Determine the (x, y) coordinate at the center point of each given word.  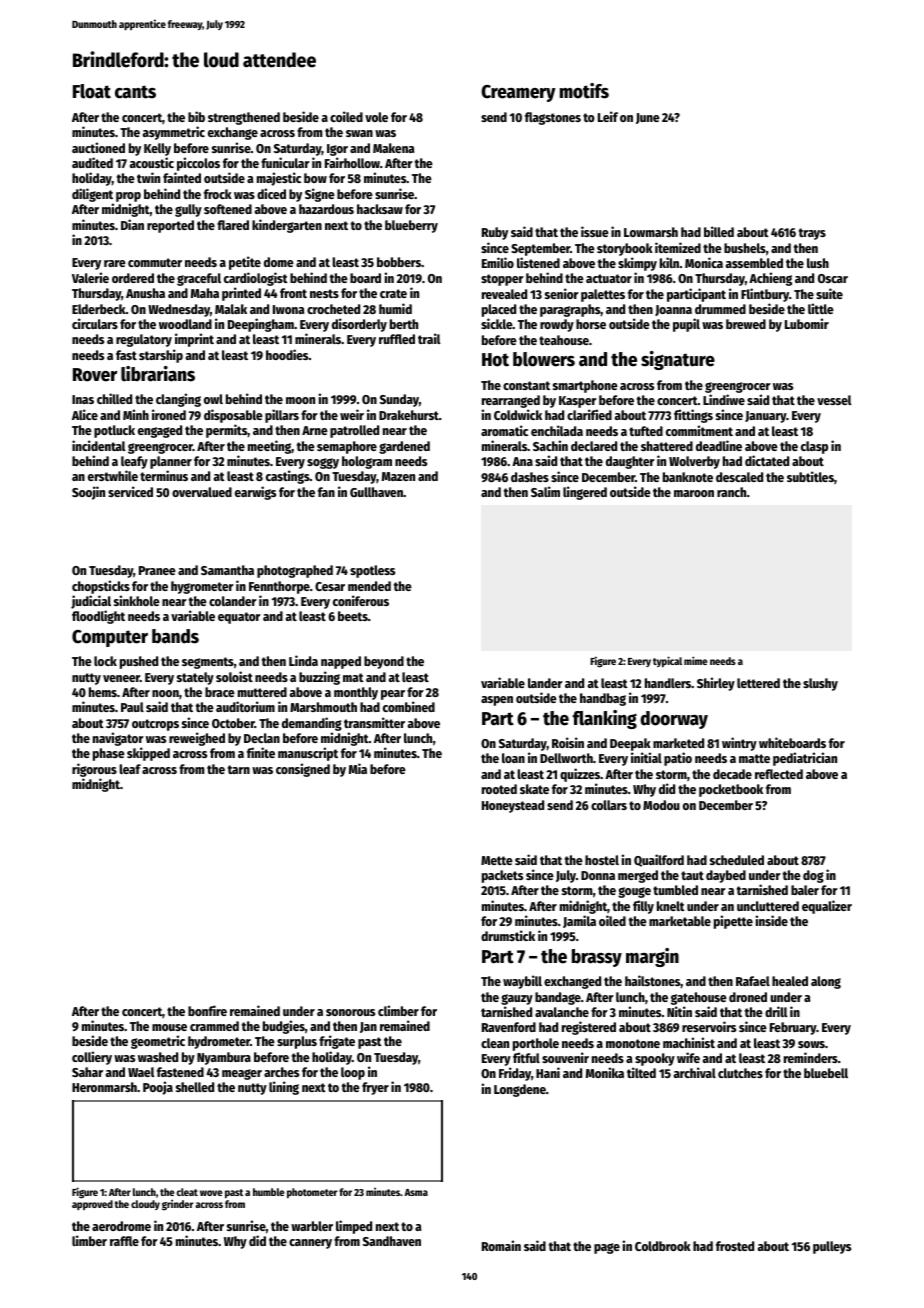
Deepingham (261, 325)
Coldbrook (663, 1246)
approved (92, 1205)
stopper (502, 280)
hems (103, 692)
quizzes (580, 775)
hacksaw (380, 209)
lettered (758, 683)
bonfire (207, 1010)
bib (196, 116)
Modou (661, 805)
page (607, 1248)
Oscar (833, 278)
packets (502, 876)
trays (812, 234)
